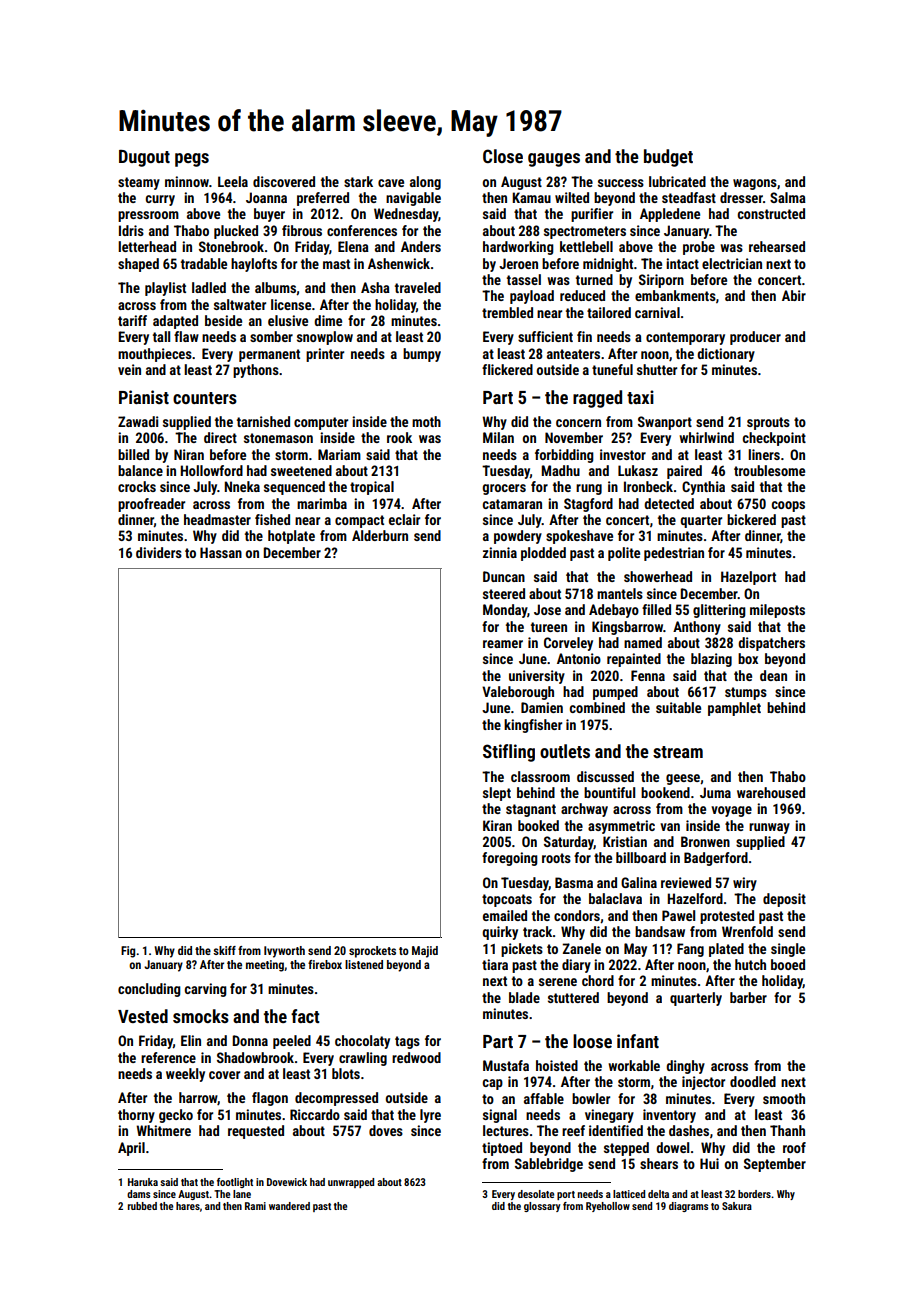 The height and width of the page is (1314, 924). Describe the element at coordinates (657, 369) in the page. I see `shutter` at that location.
